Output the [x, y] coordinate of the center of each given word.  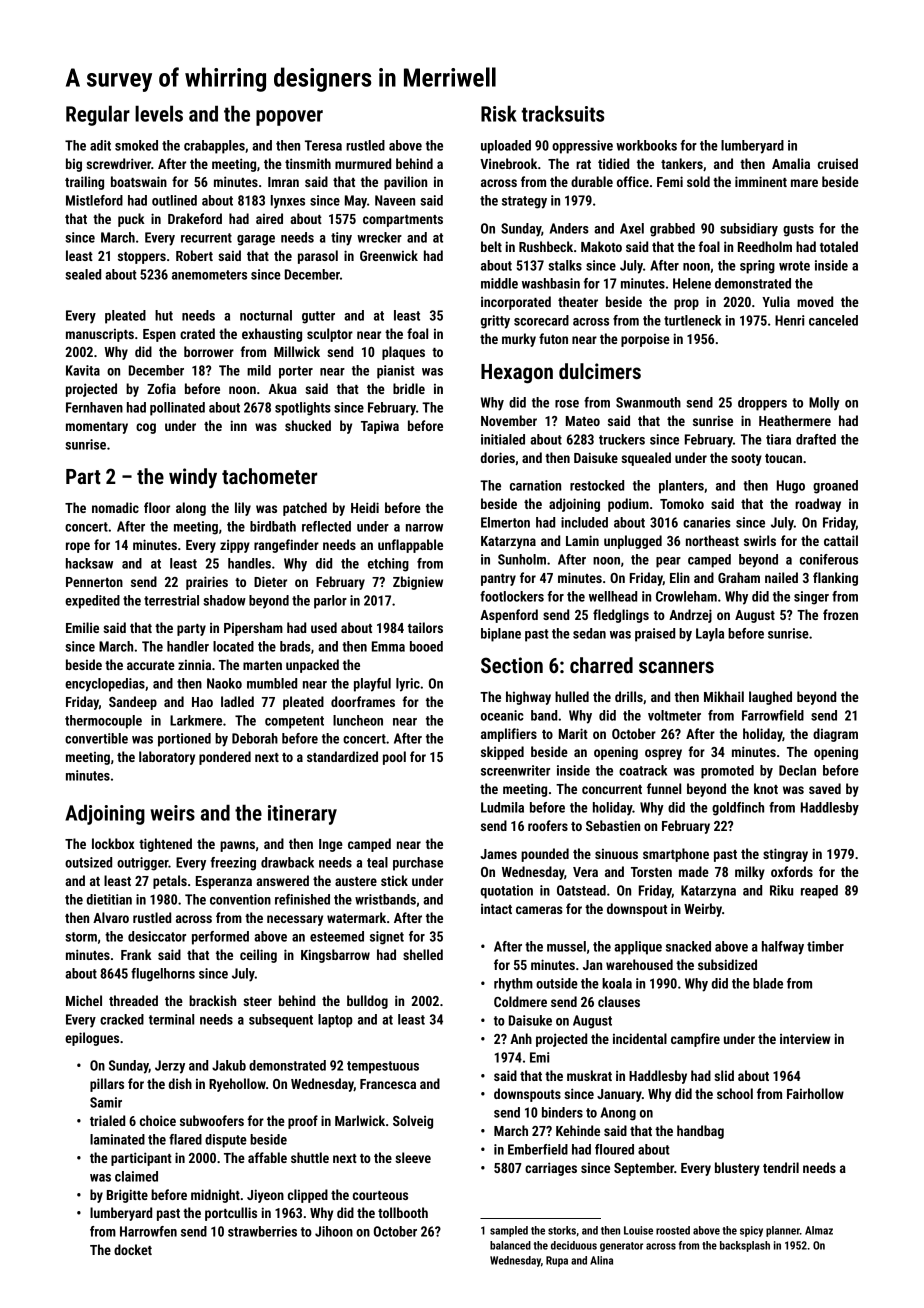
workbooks [646, 145]
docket [133, 1249]
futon [553, 338]
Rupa [557, 1261]
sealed [83, 274]
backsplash [745, 1246]
